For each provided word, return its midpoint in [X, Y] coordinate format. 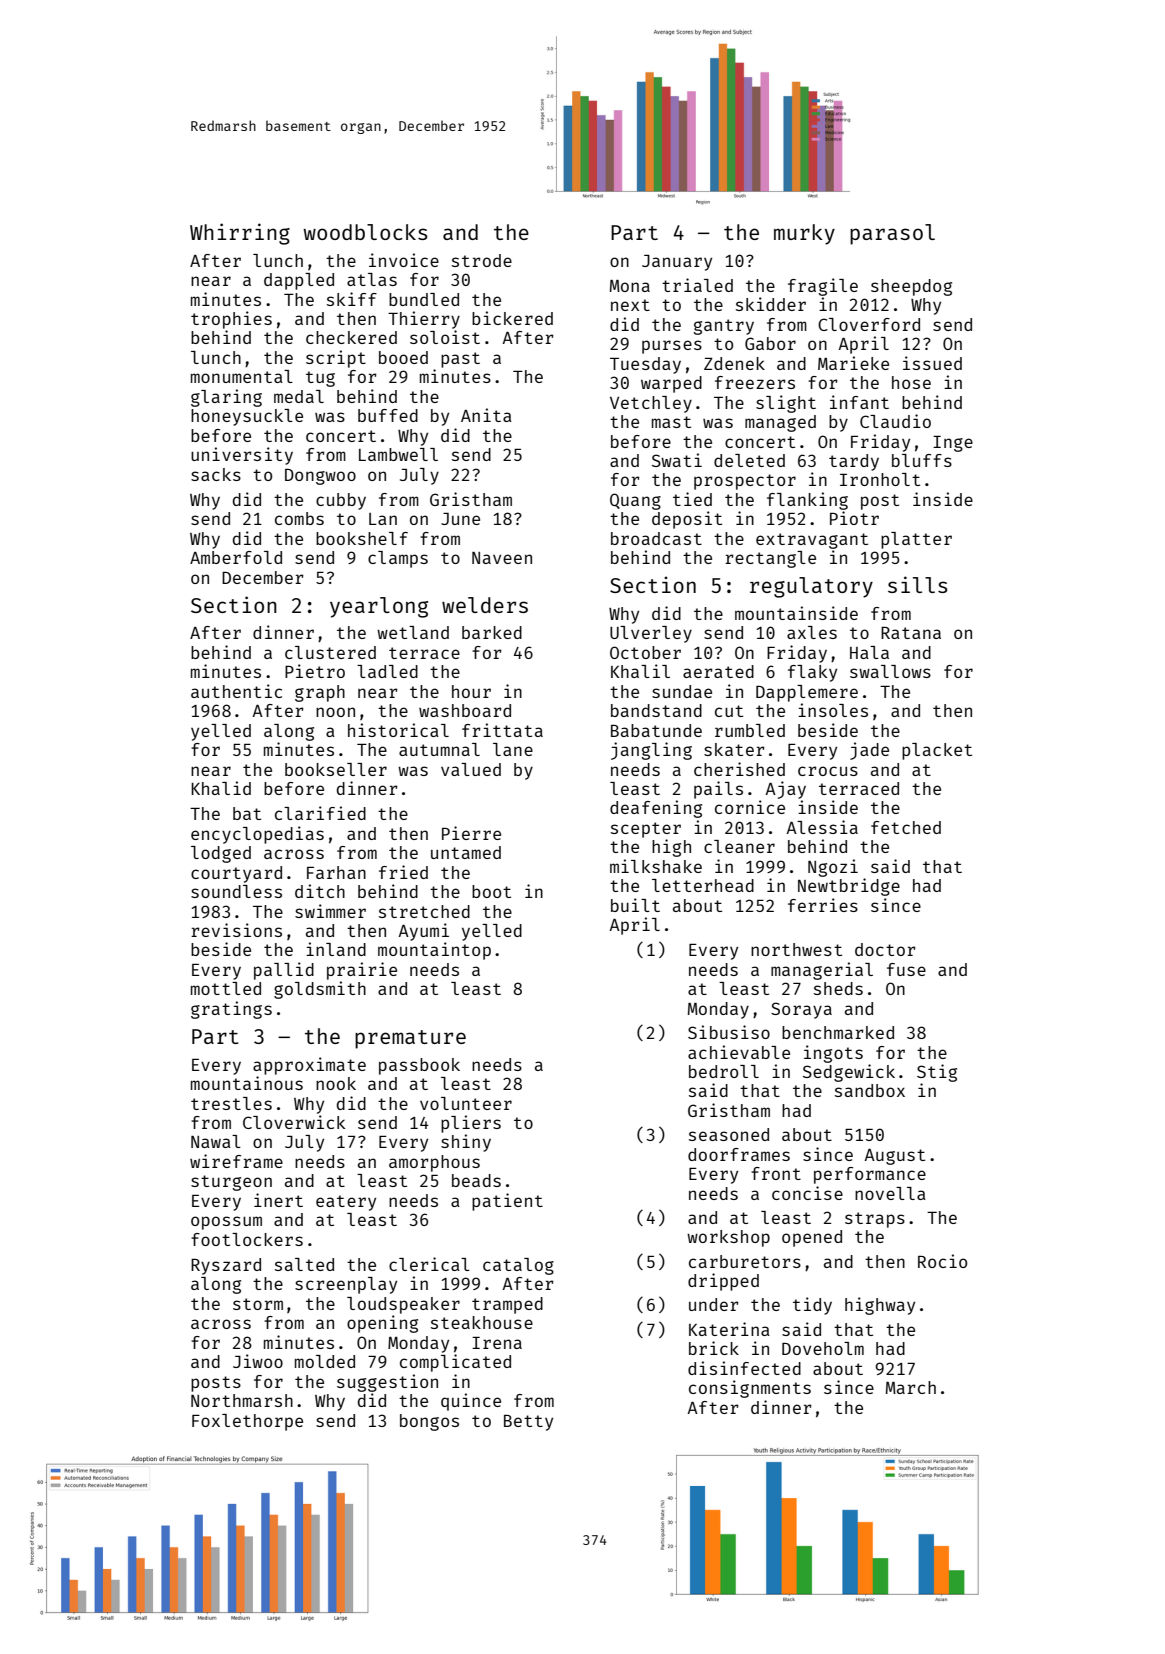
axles [812, 632]
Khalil [640, 671]
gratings [231, 1010]
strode [482, 260]
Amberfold [236, 557]
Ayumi [423, 932]
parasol [892, 234]
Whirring [240, 234]
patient [507, 1202]
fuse [906, 969]
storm [258, 1304]
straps [875, 1220]
